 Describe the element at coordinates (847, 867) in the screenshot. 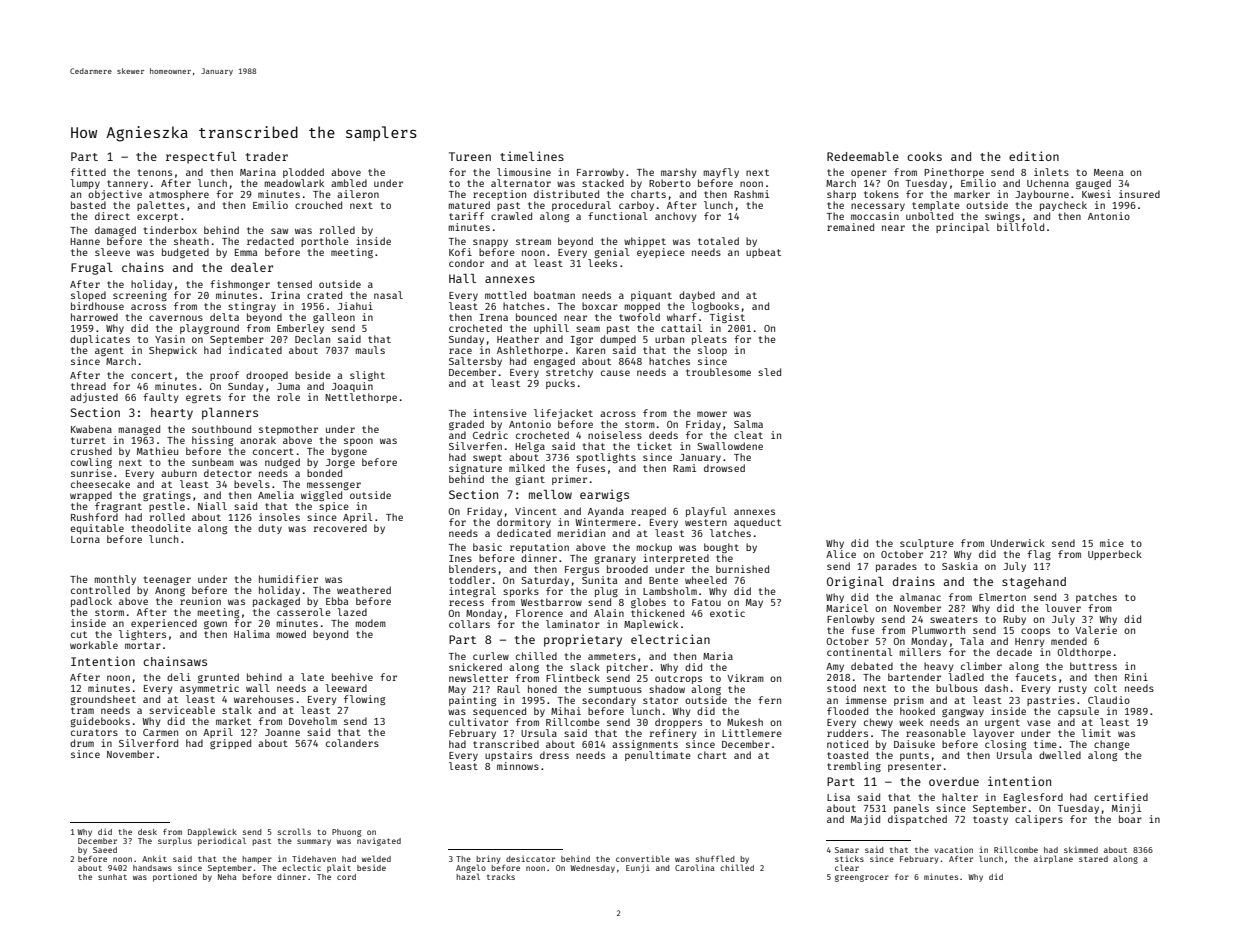

I see `clear` at that location.
